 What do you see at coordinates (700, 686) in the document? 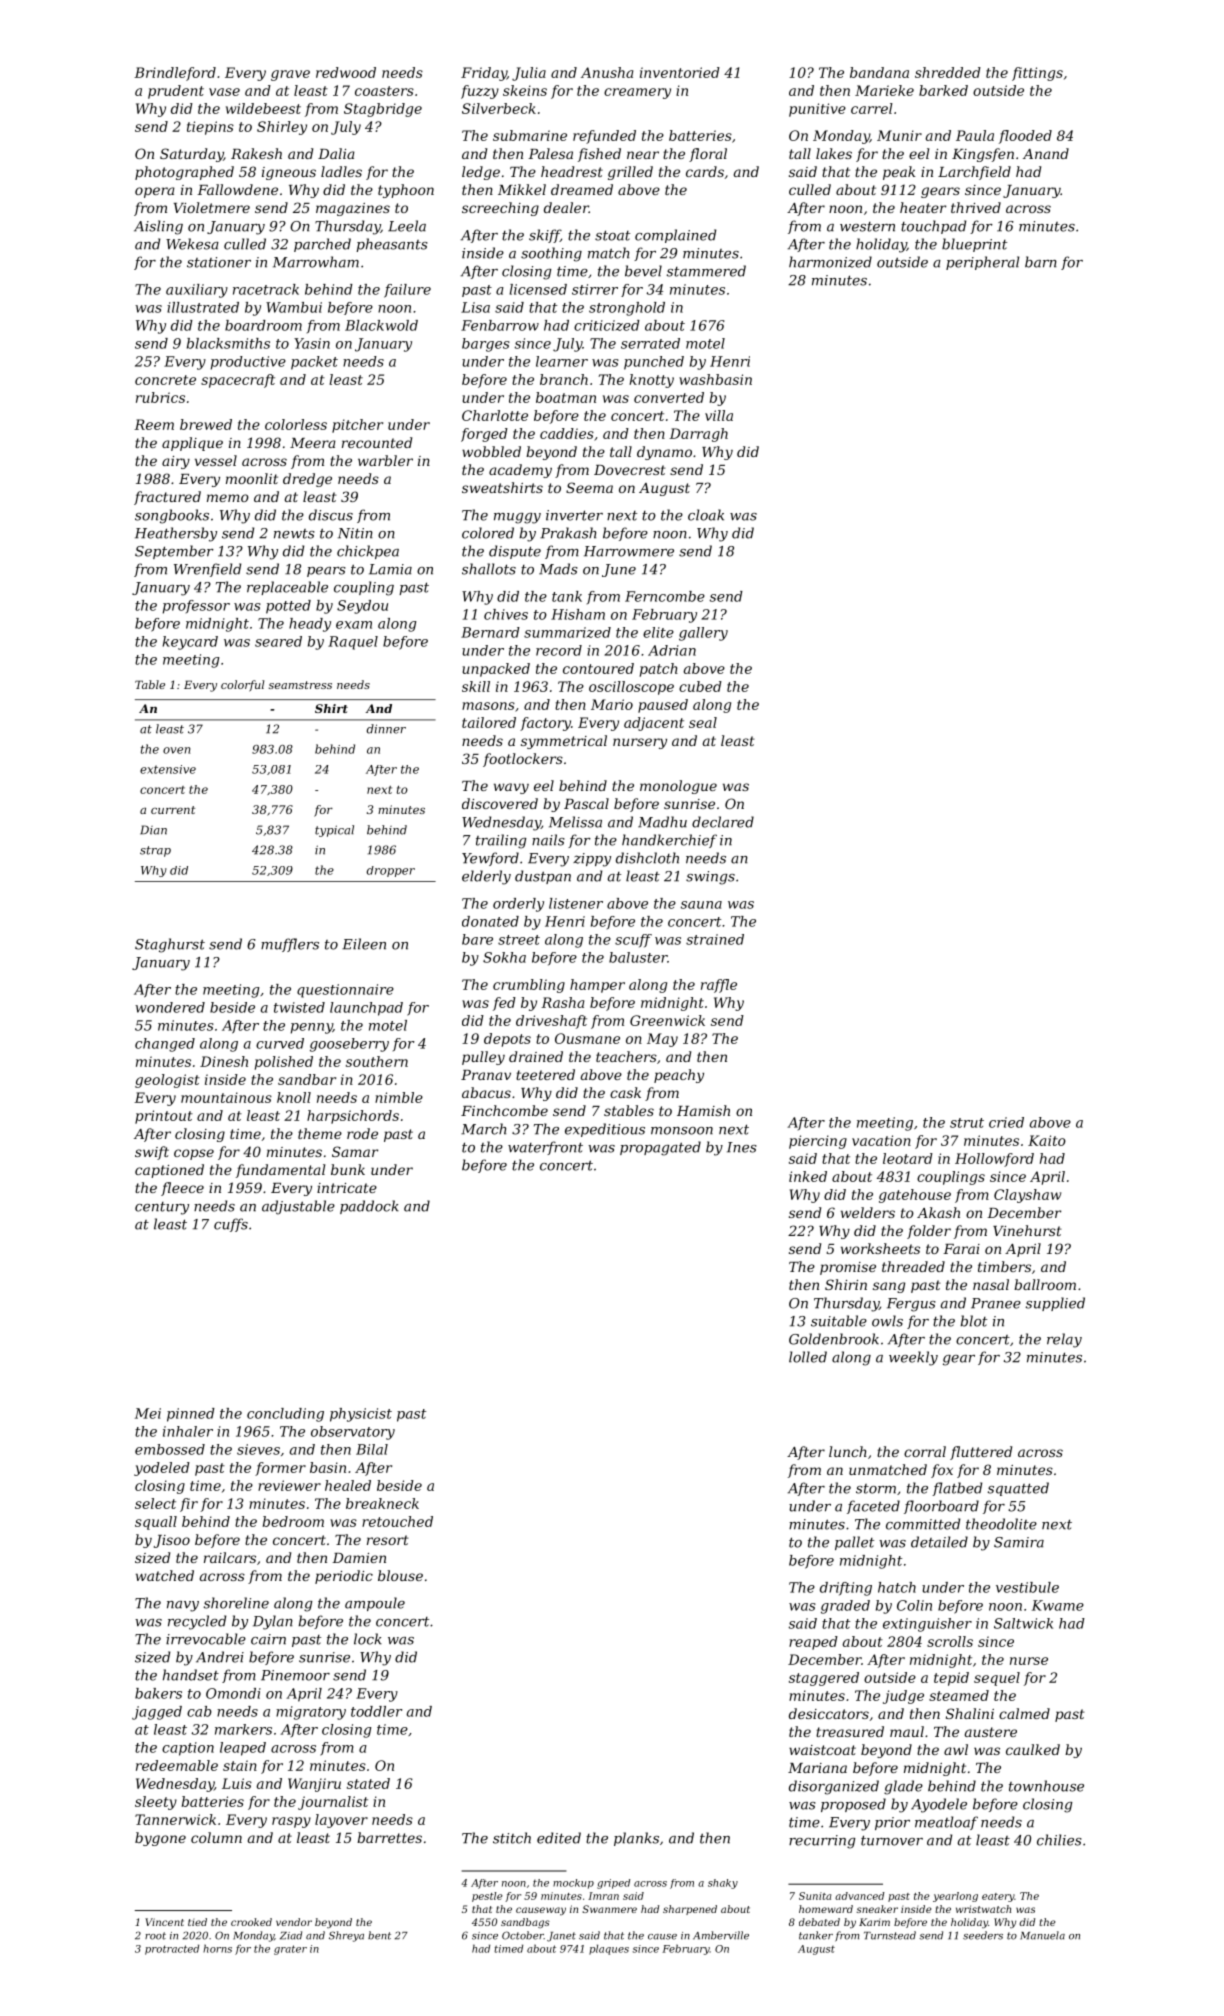
I see `cubed` at bounding box center [700, 686].
